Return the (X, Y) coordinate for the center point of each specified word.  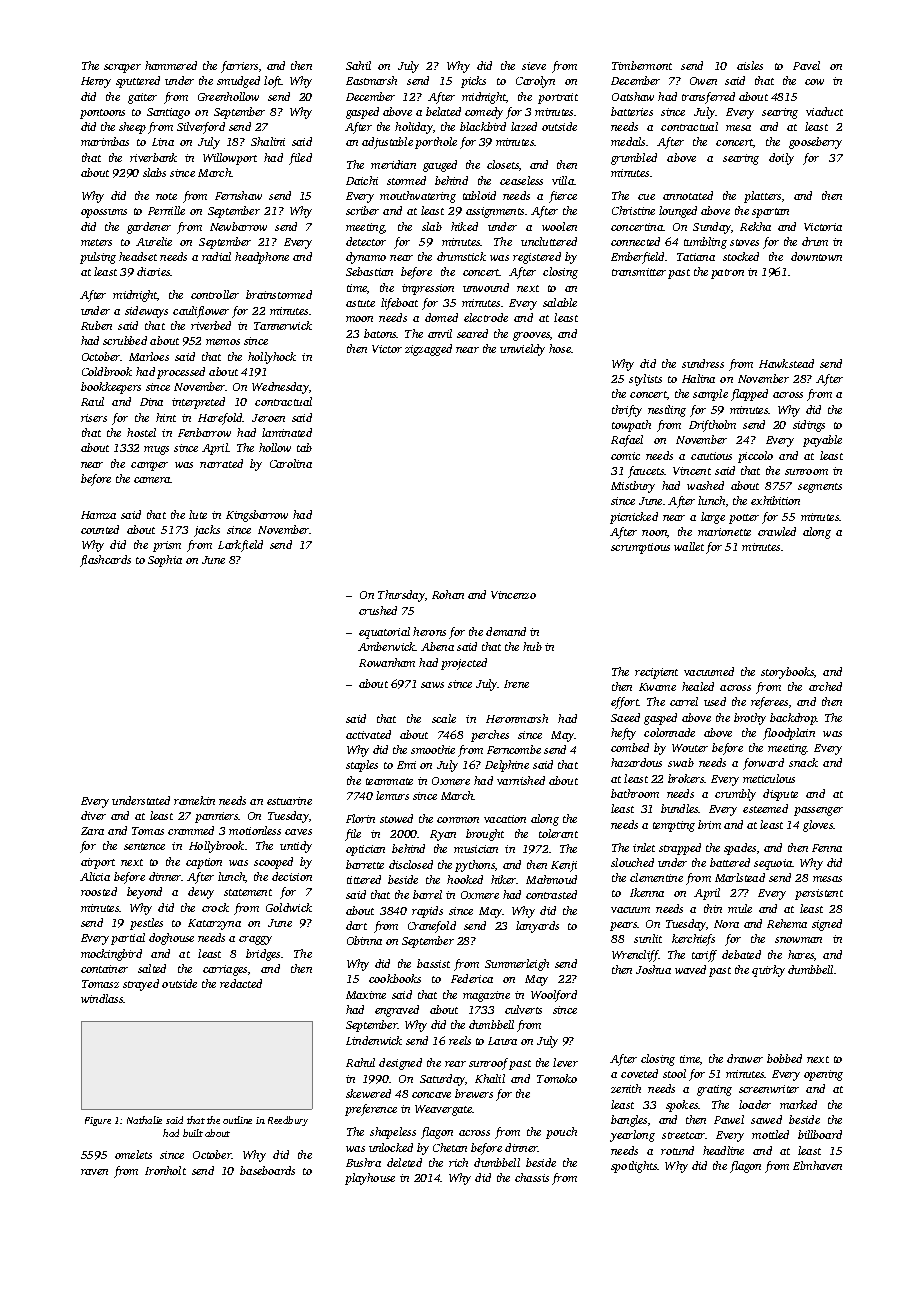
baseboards (267, 1170)
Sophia (165, 561)
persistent (819, 894)
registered (537, 258)
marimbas (105, 141)
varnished (521, 780)
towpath (631, 426)
